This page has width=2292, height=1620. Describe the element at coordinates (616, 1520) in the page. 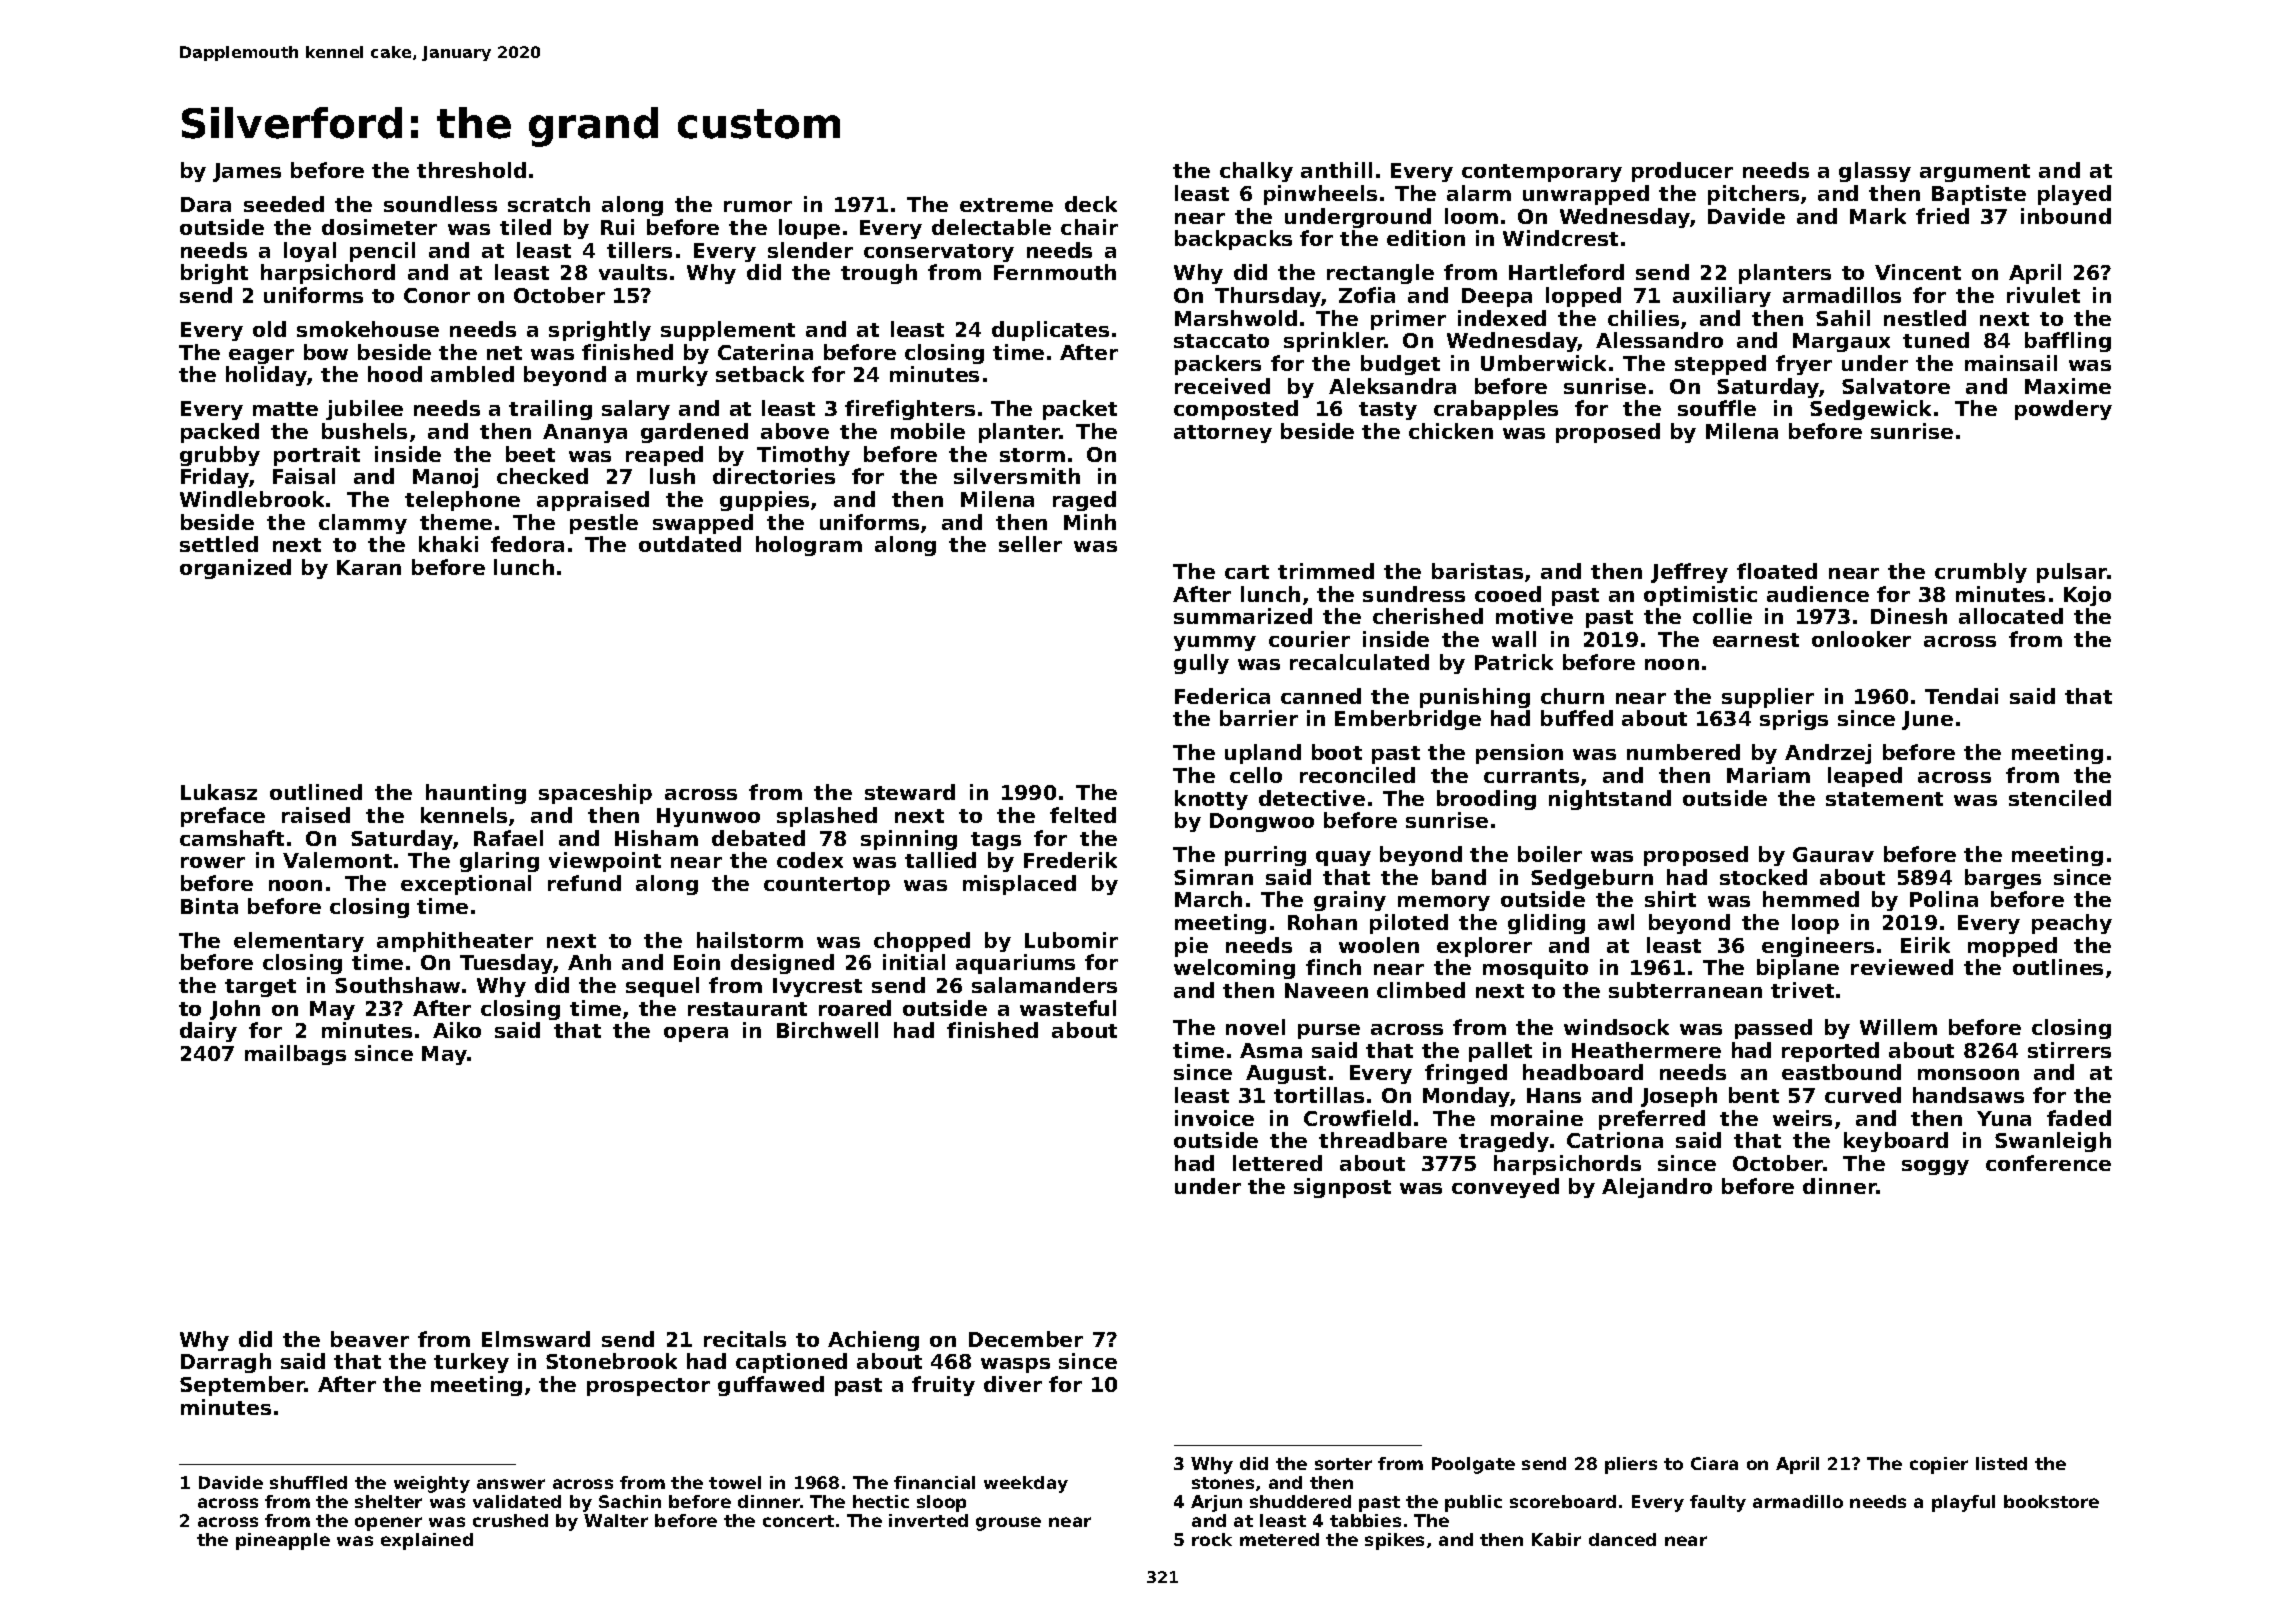

I see `Walter` at that location.
